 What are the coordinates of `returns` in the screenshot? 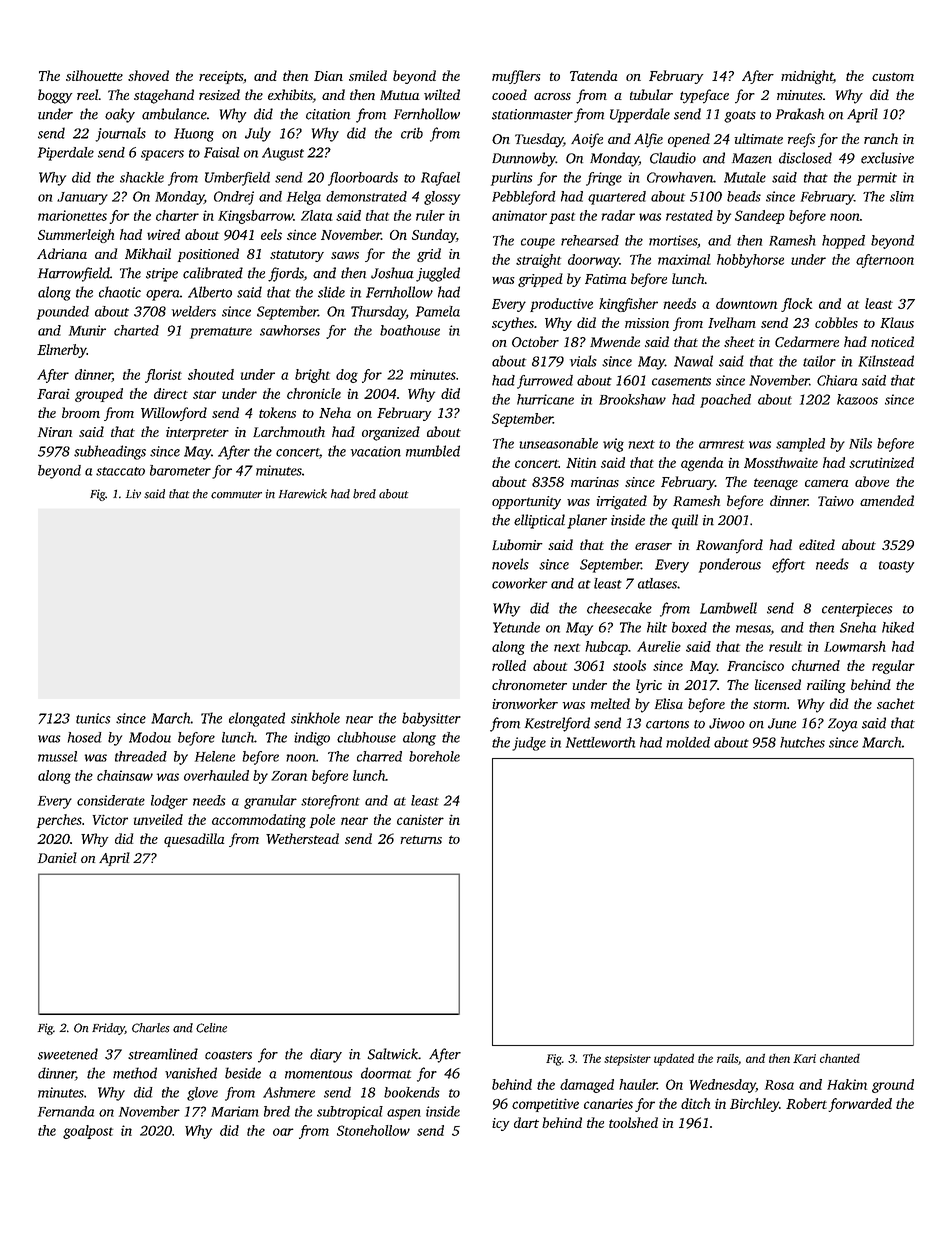 It's located at (421, 839).
